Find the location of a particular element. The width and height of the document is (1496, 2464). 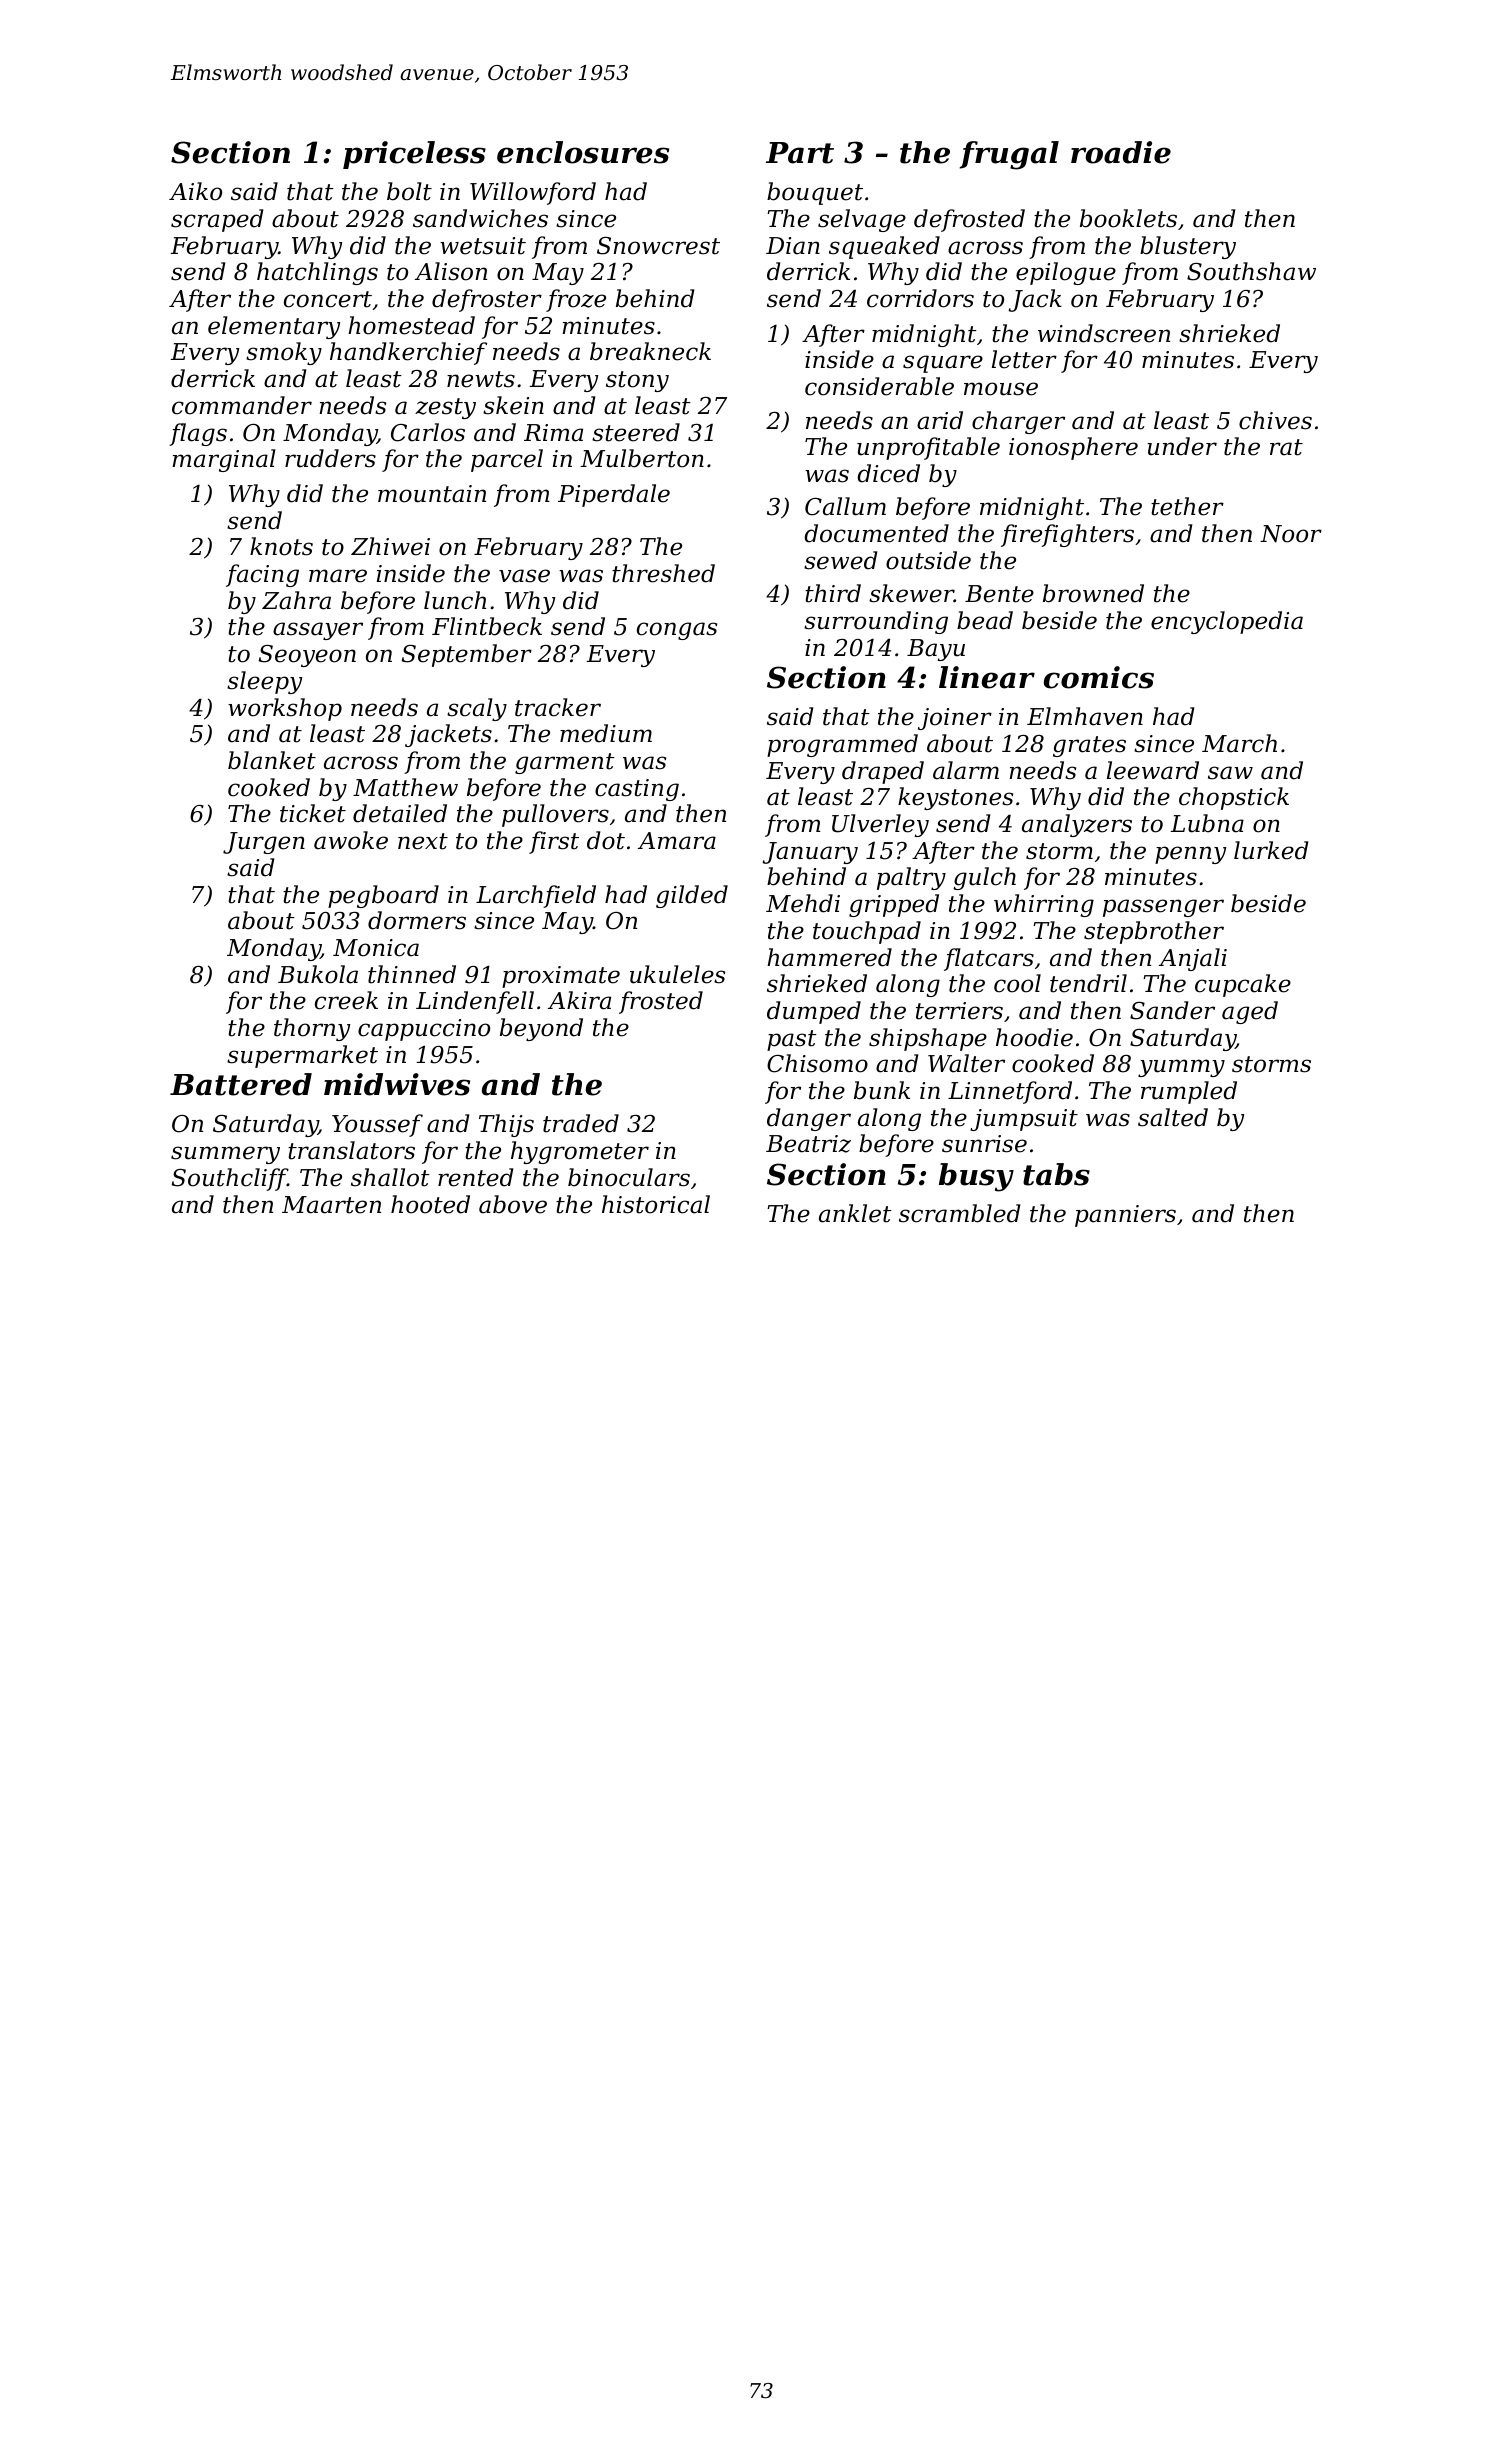

steered is located at coordinates (636, 432).
